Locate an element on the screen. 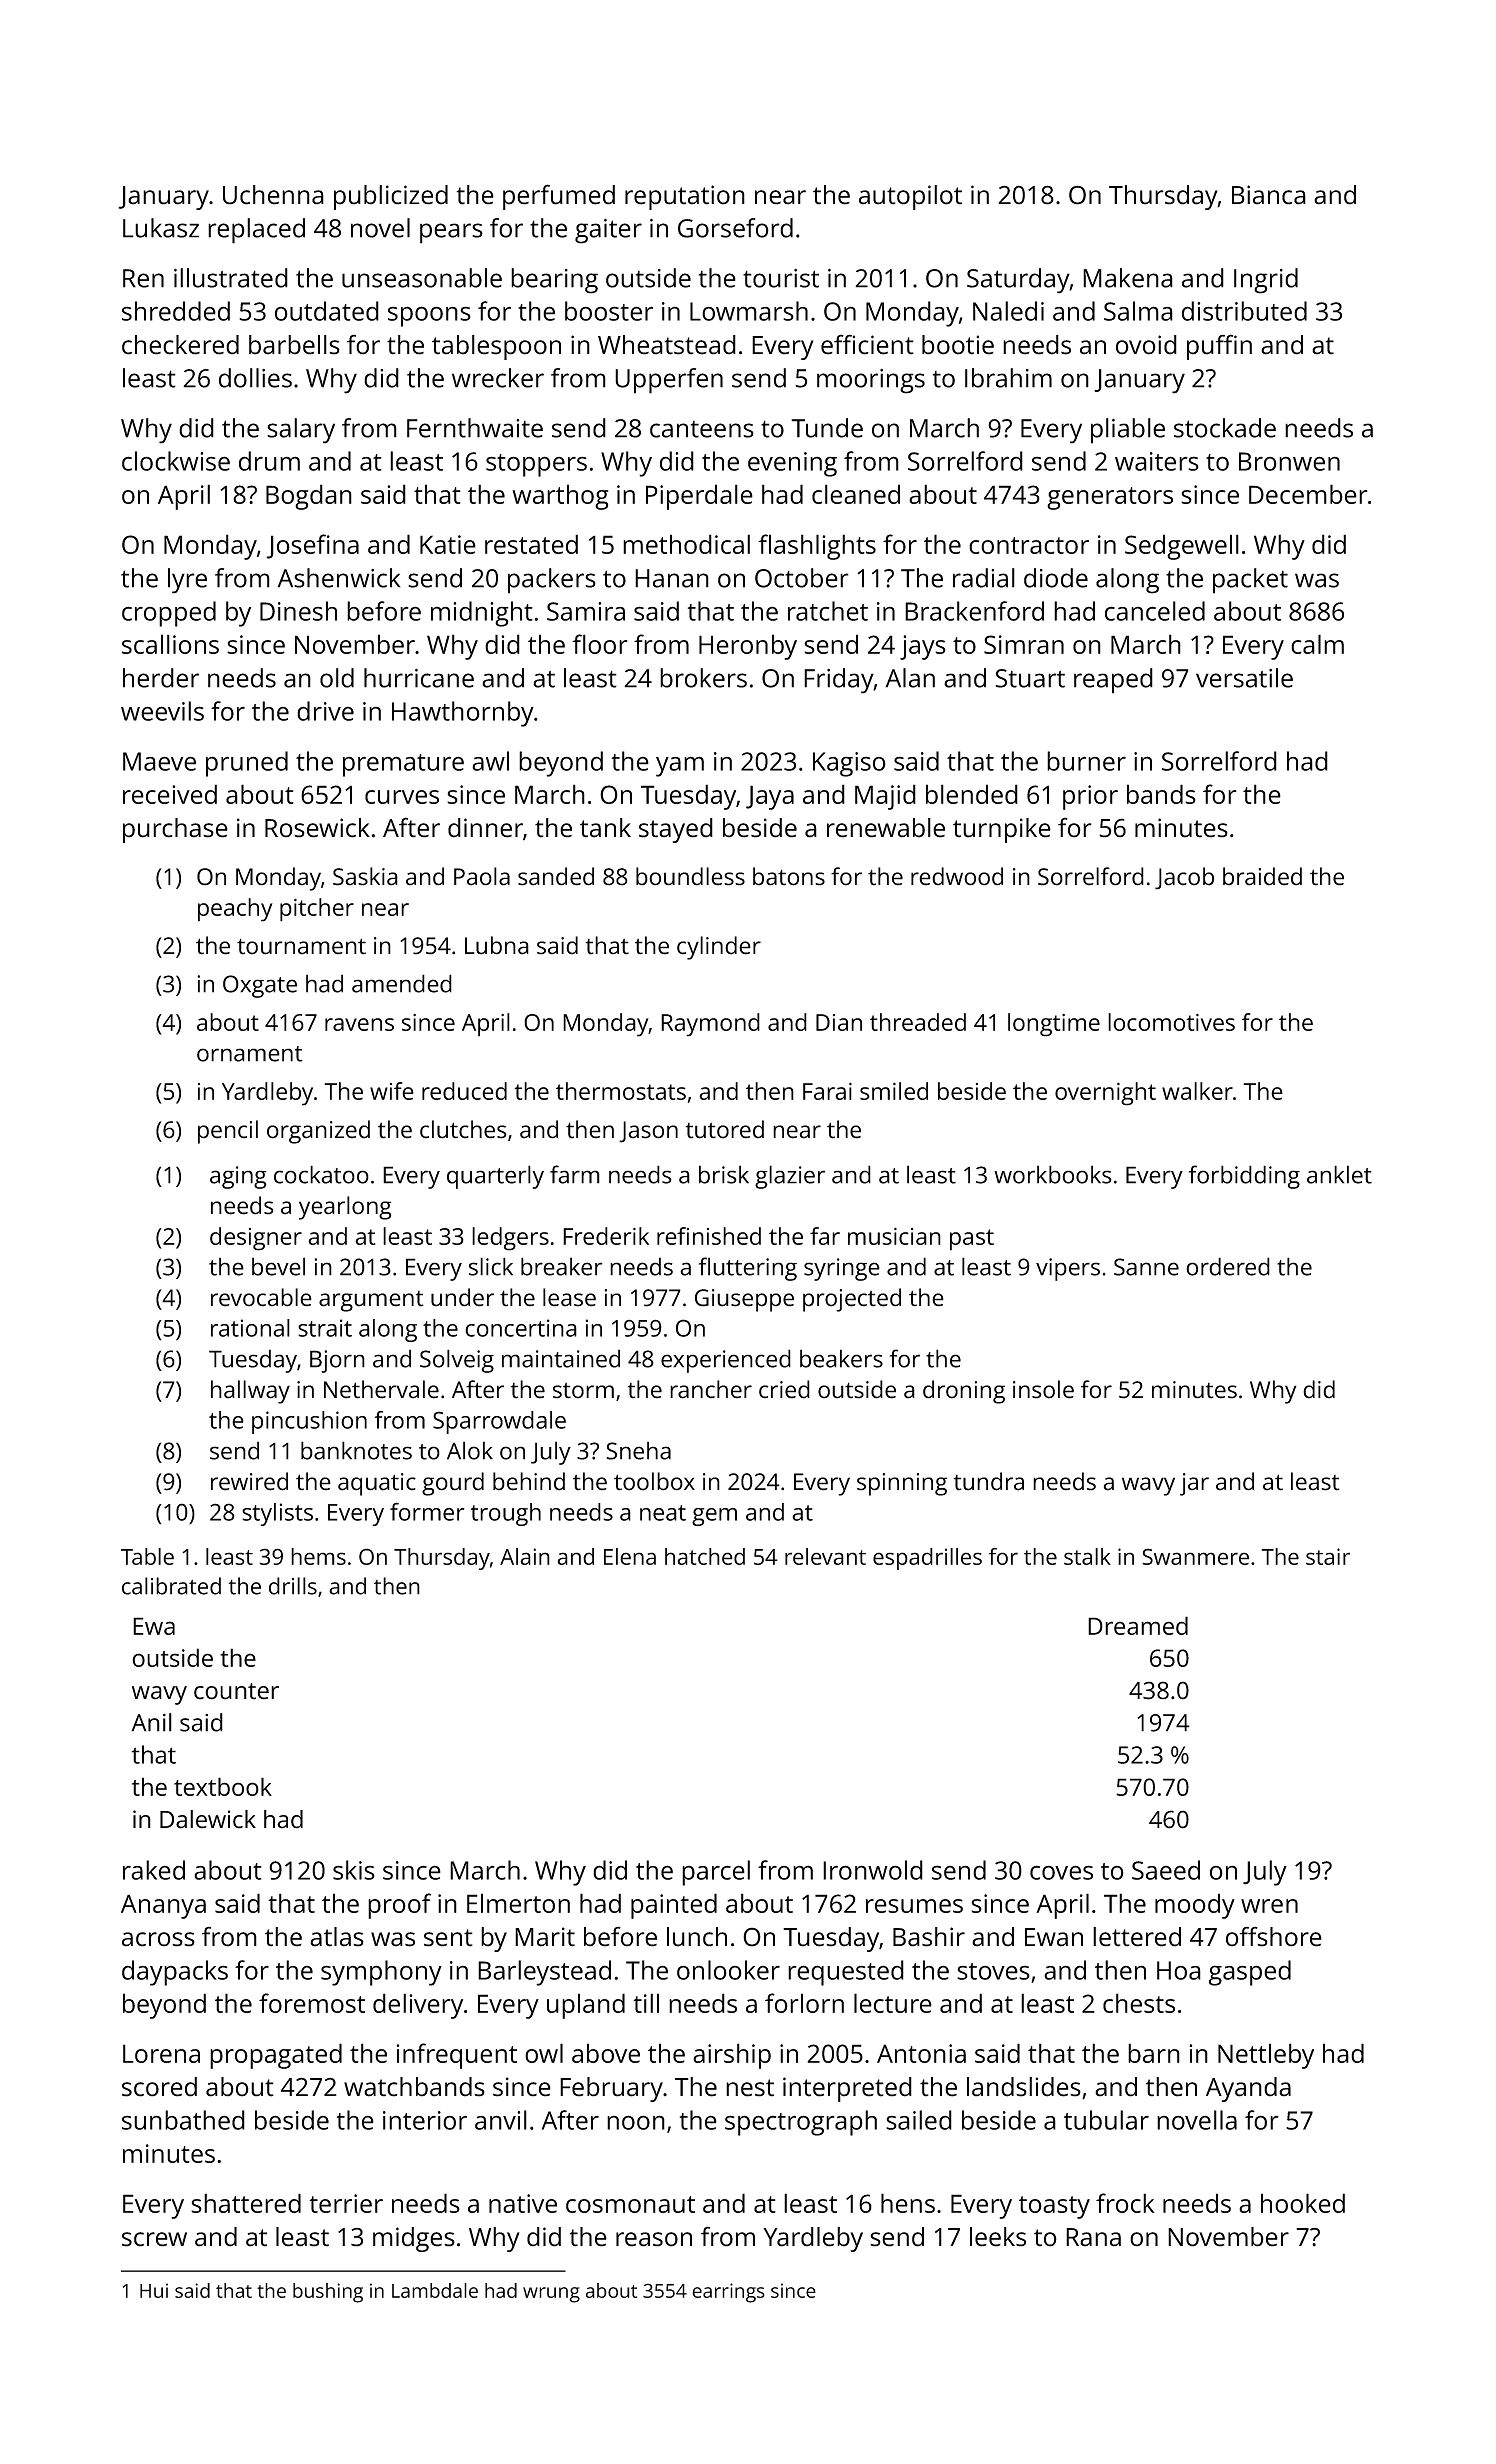  anklet is located at coordinates (1339, 1174).
